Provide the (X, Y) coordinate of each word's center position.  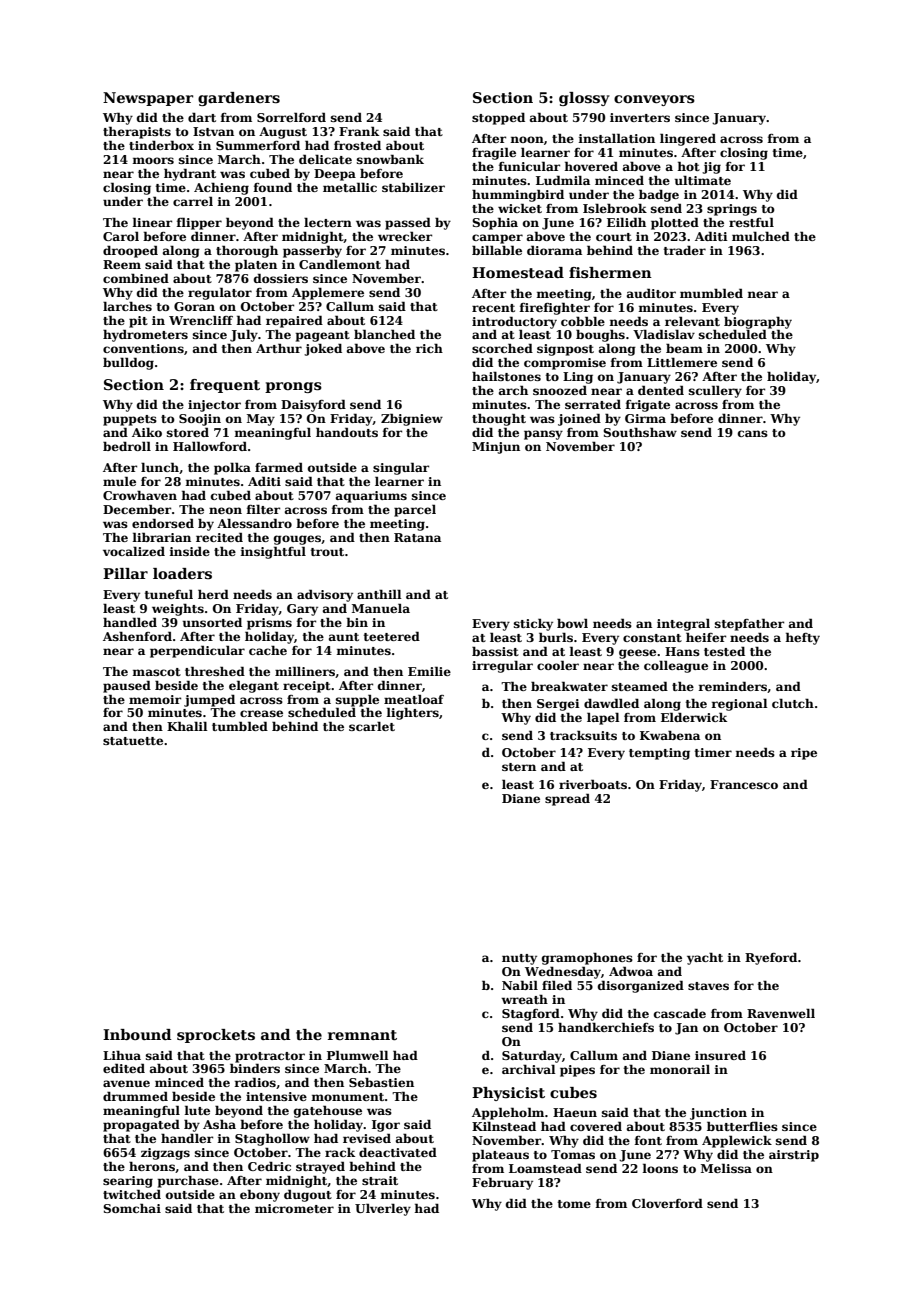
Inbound (137, 1034)
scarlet (372, 726)
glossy (584, 99)
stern (519, 767)
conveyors (654, 100)
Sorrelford (291, 117)
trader (685, 250)
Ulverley (383, 1209)
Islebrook (615, 208)
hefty (802, 638)
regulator (220, 293)
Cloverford (667, 1203)
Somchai (132, 1208)
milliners (305, 671)
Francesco (744, 784)
